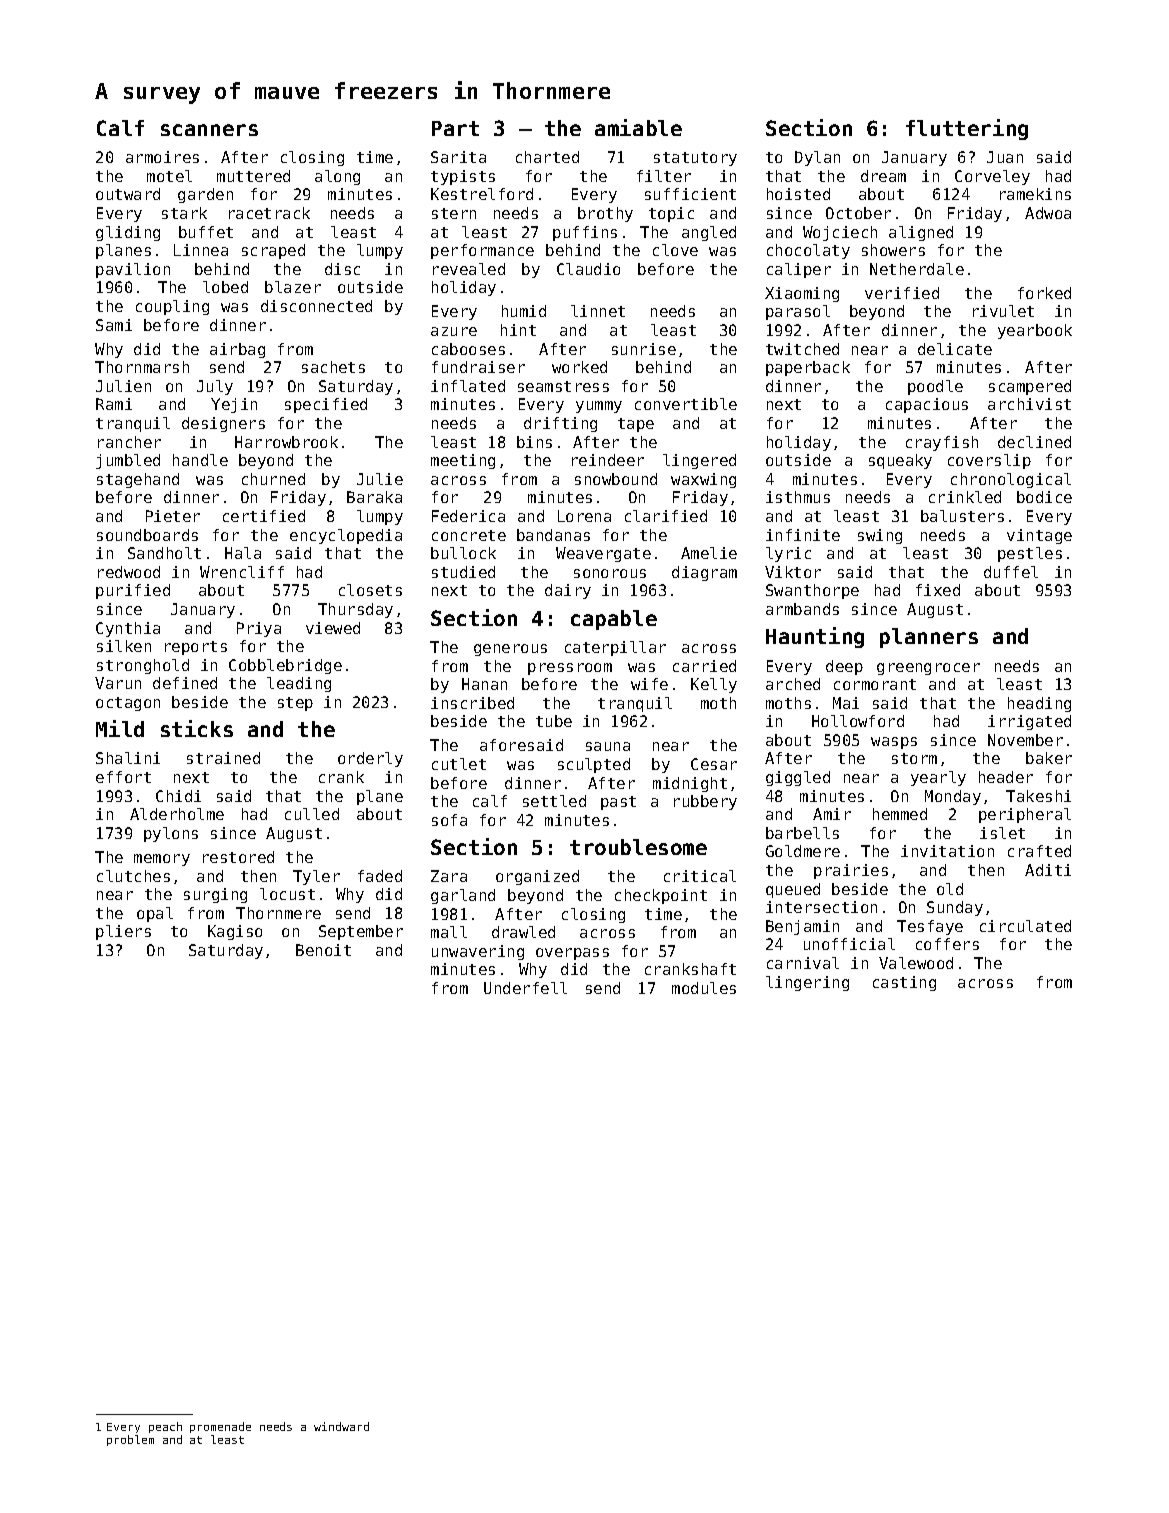  What do you see at coordinates (572, 954) in the image?
I see `overpass` at bounding box center [572, 954].
